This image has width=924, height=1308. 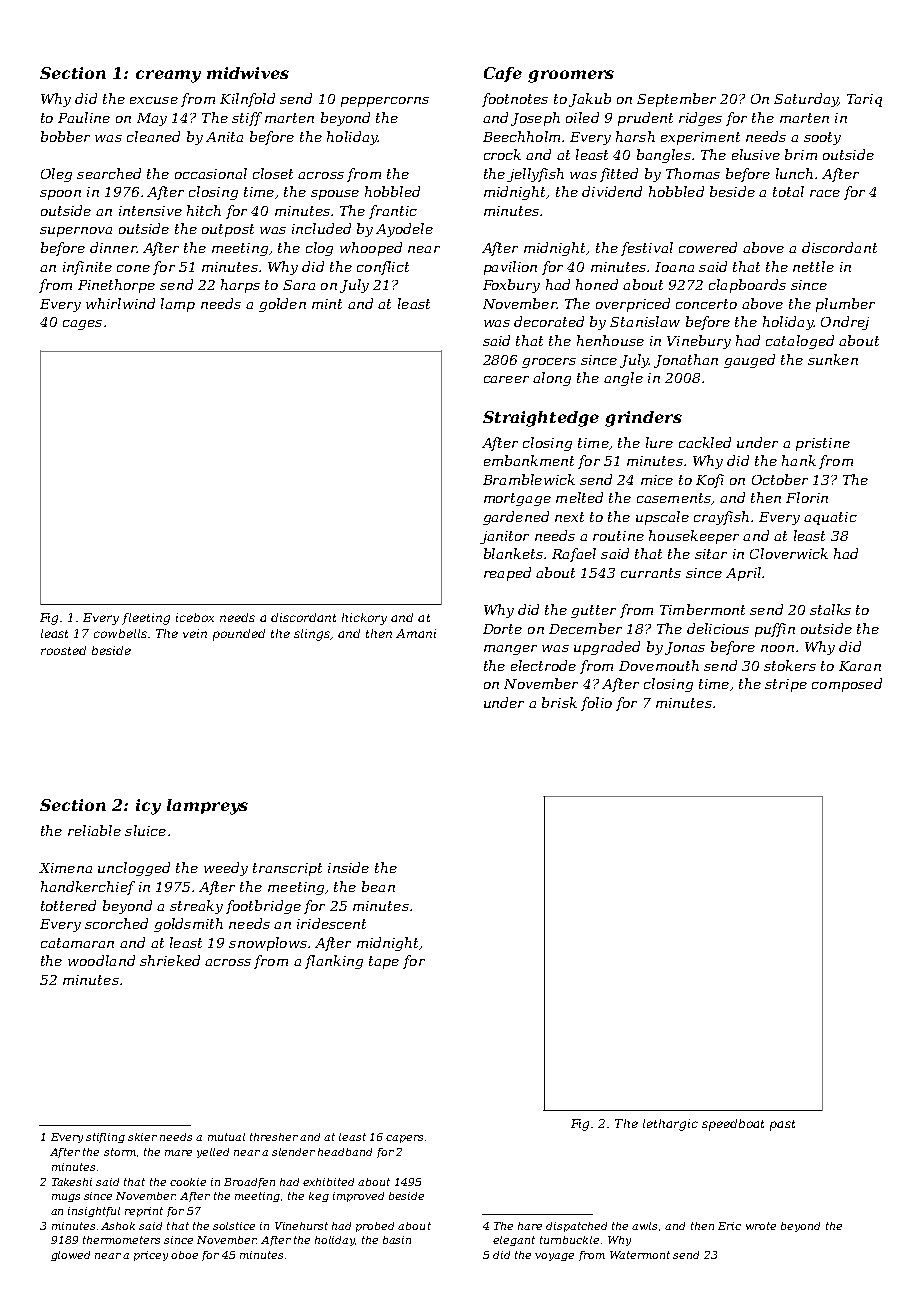 What do you see at coordinates (503, 74) in the image?
I see `Cafe` at bounding box center [503, 74].
